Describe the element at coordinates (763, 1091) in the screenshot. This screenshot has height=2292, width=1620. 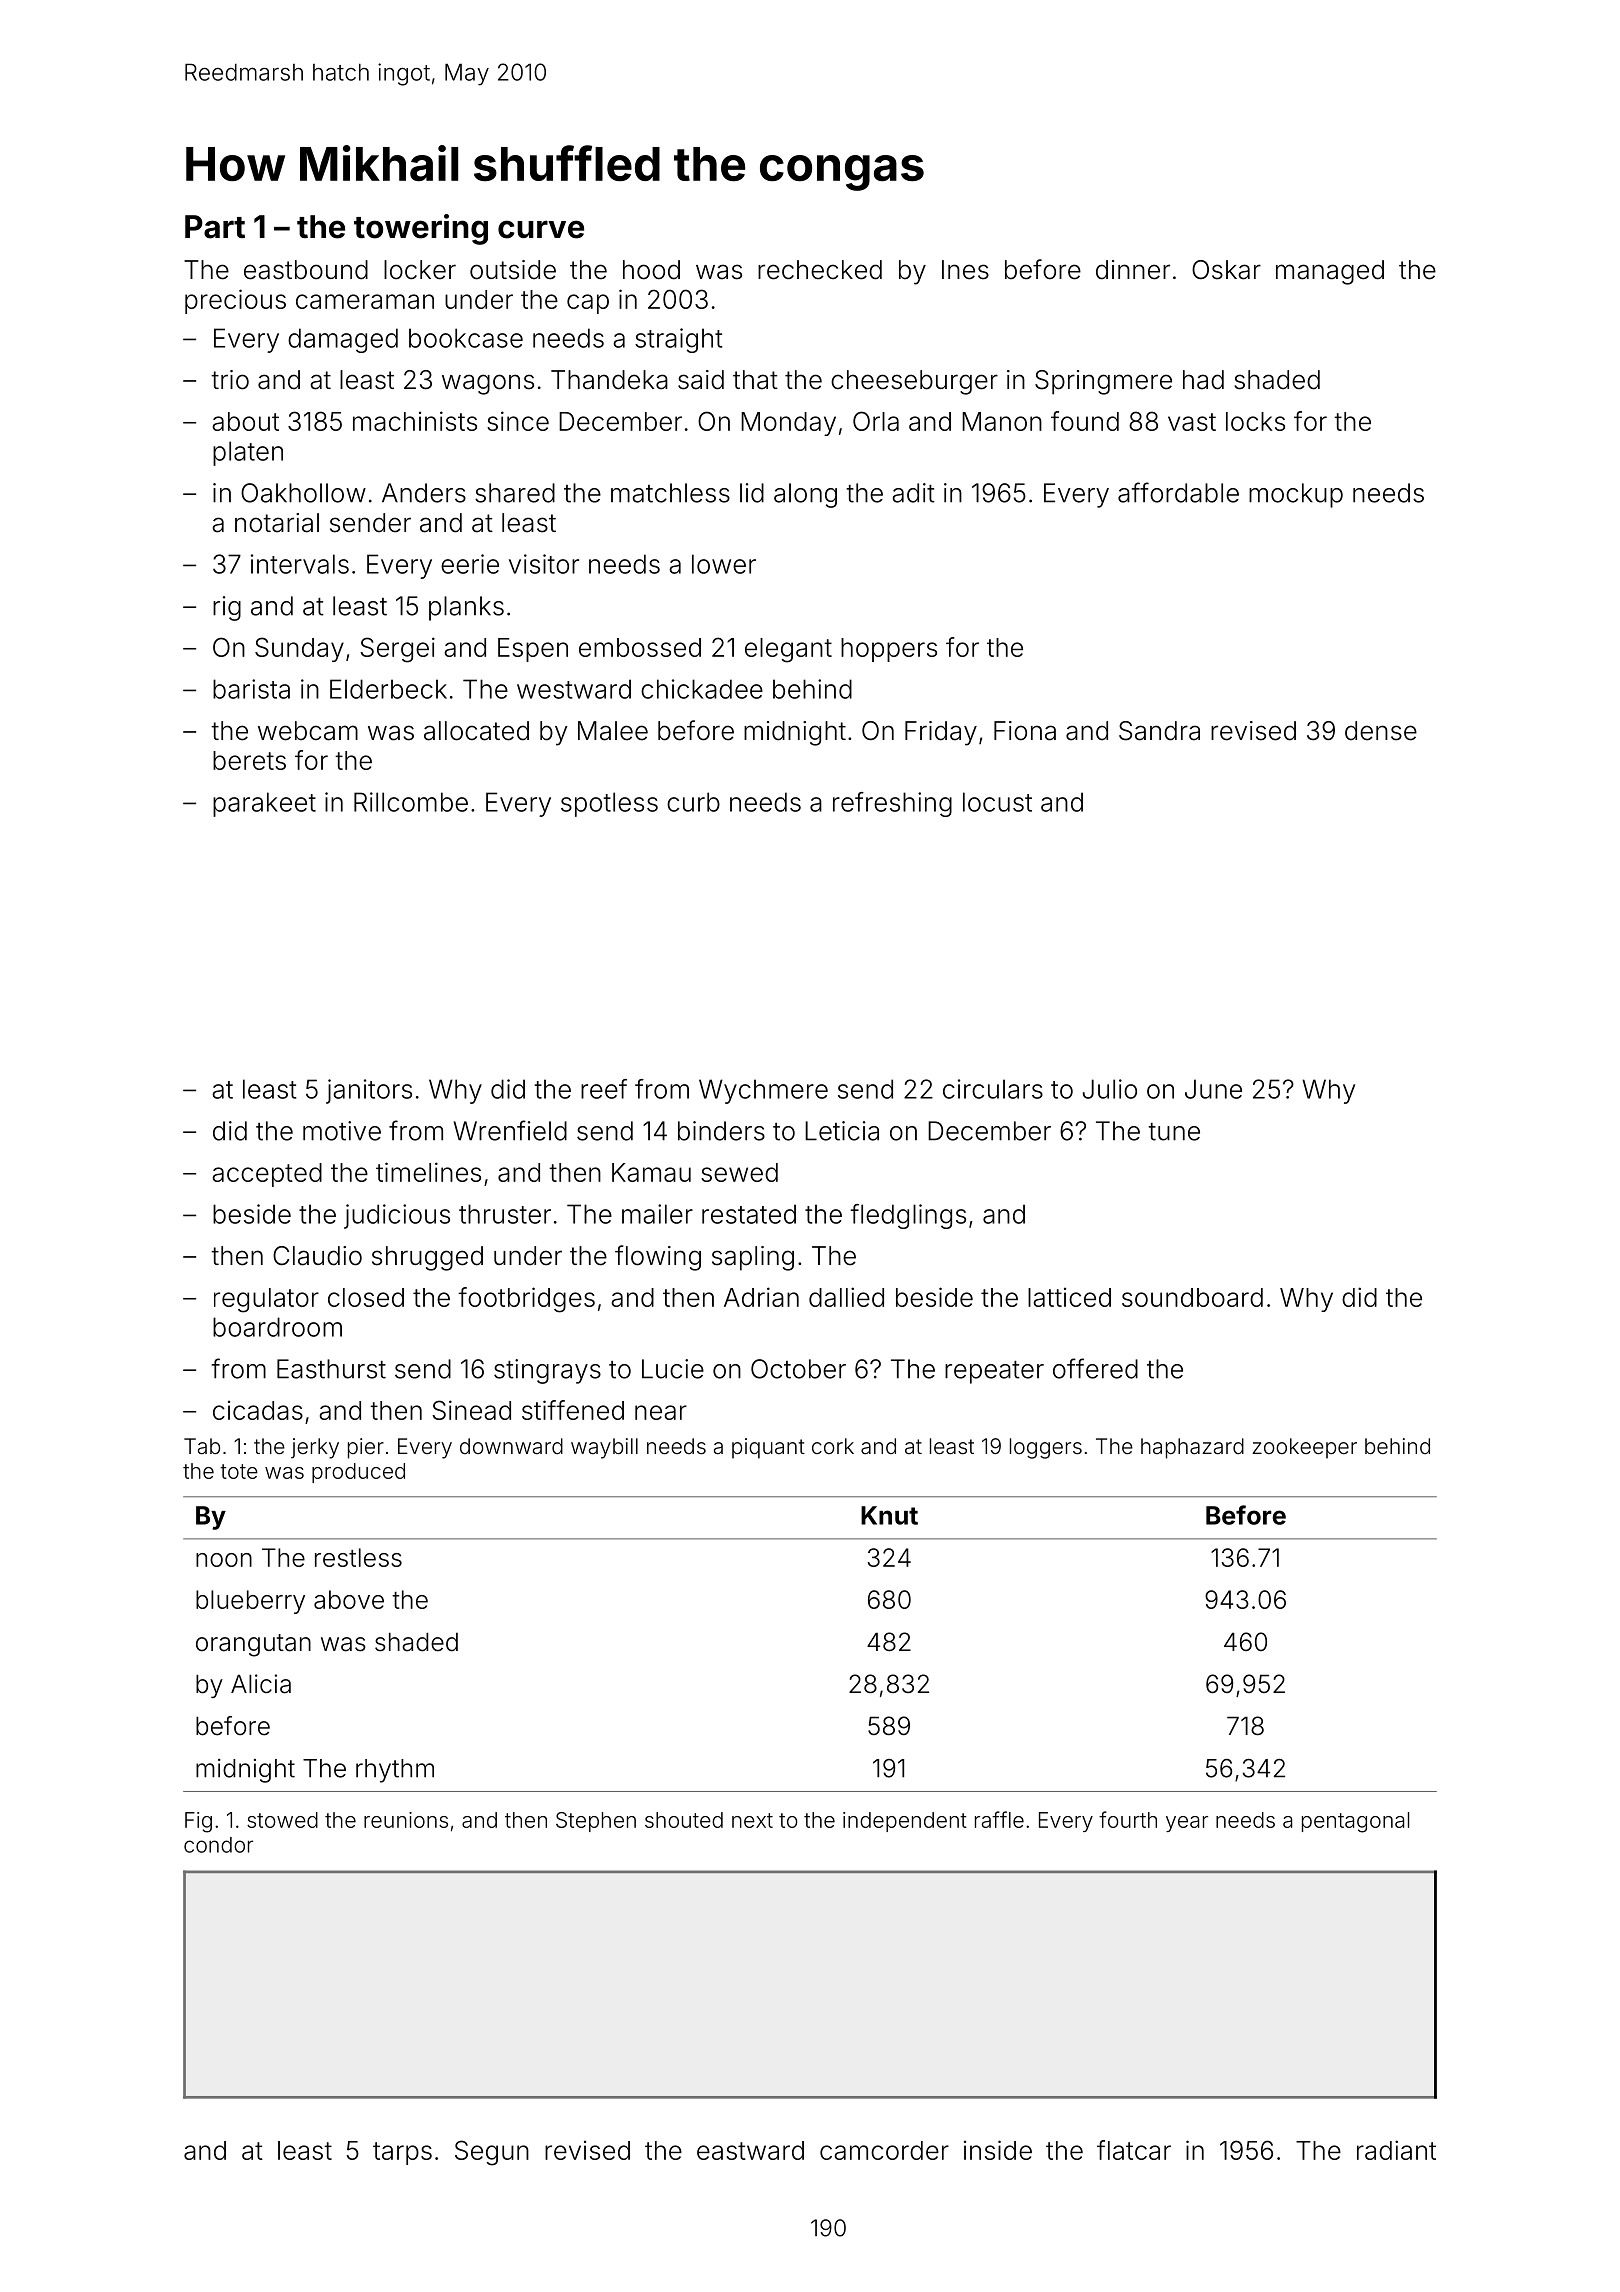
I see `Wychmere` at that location.
